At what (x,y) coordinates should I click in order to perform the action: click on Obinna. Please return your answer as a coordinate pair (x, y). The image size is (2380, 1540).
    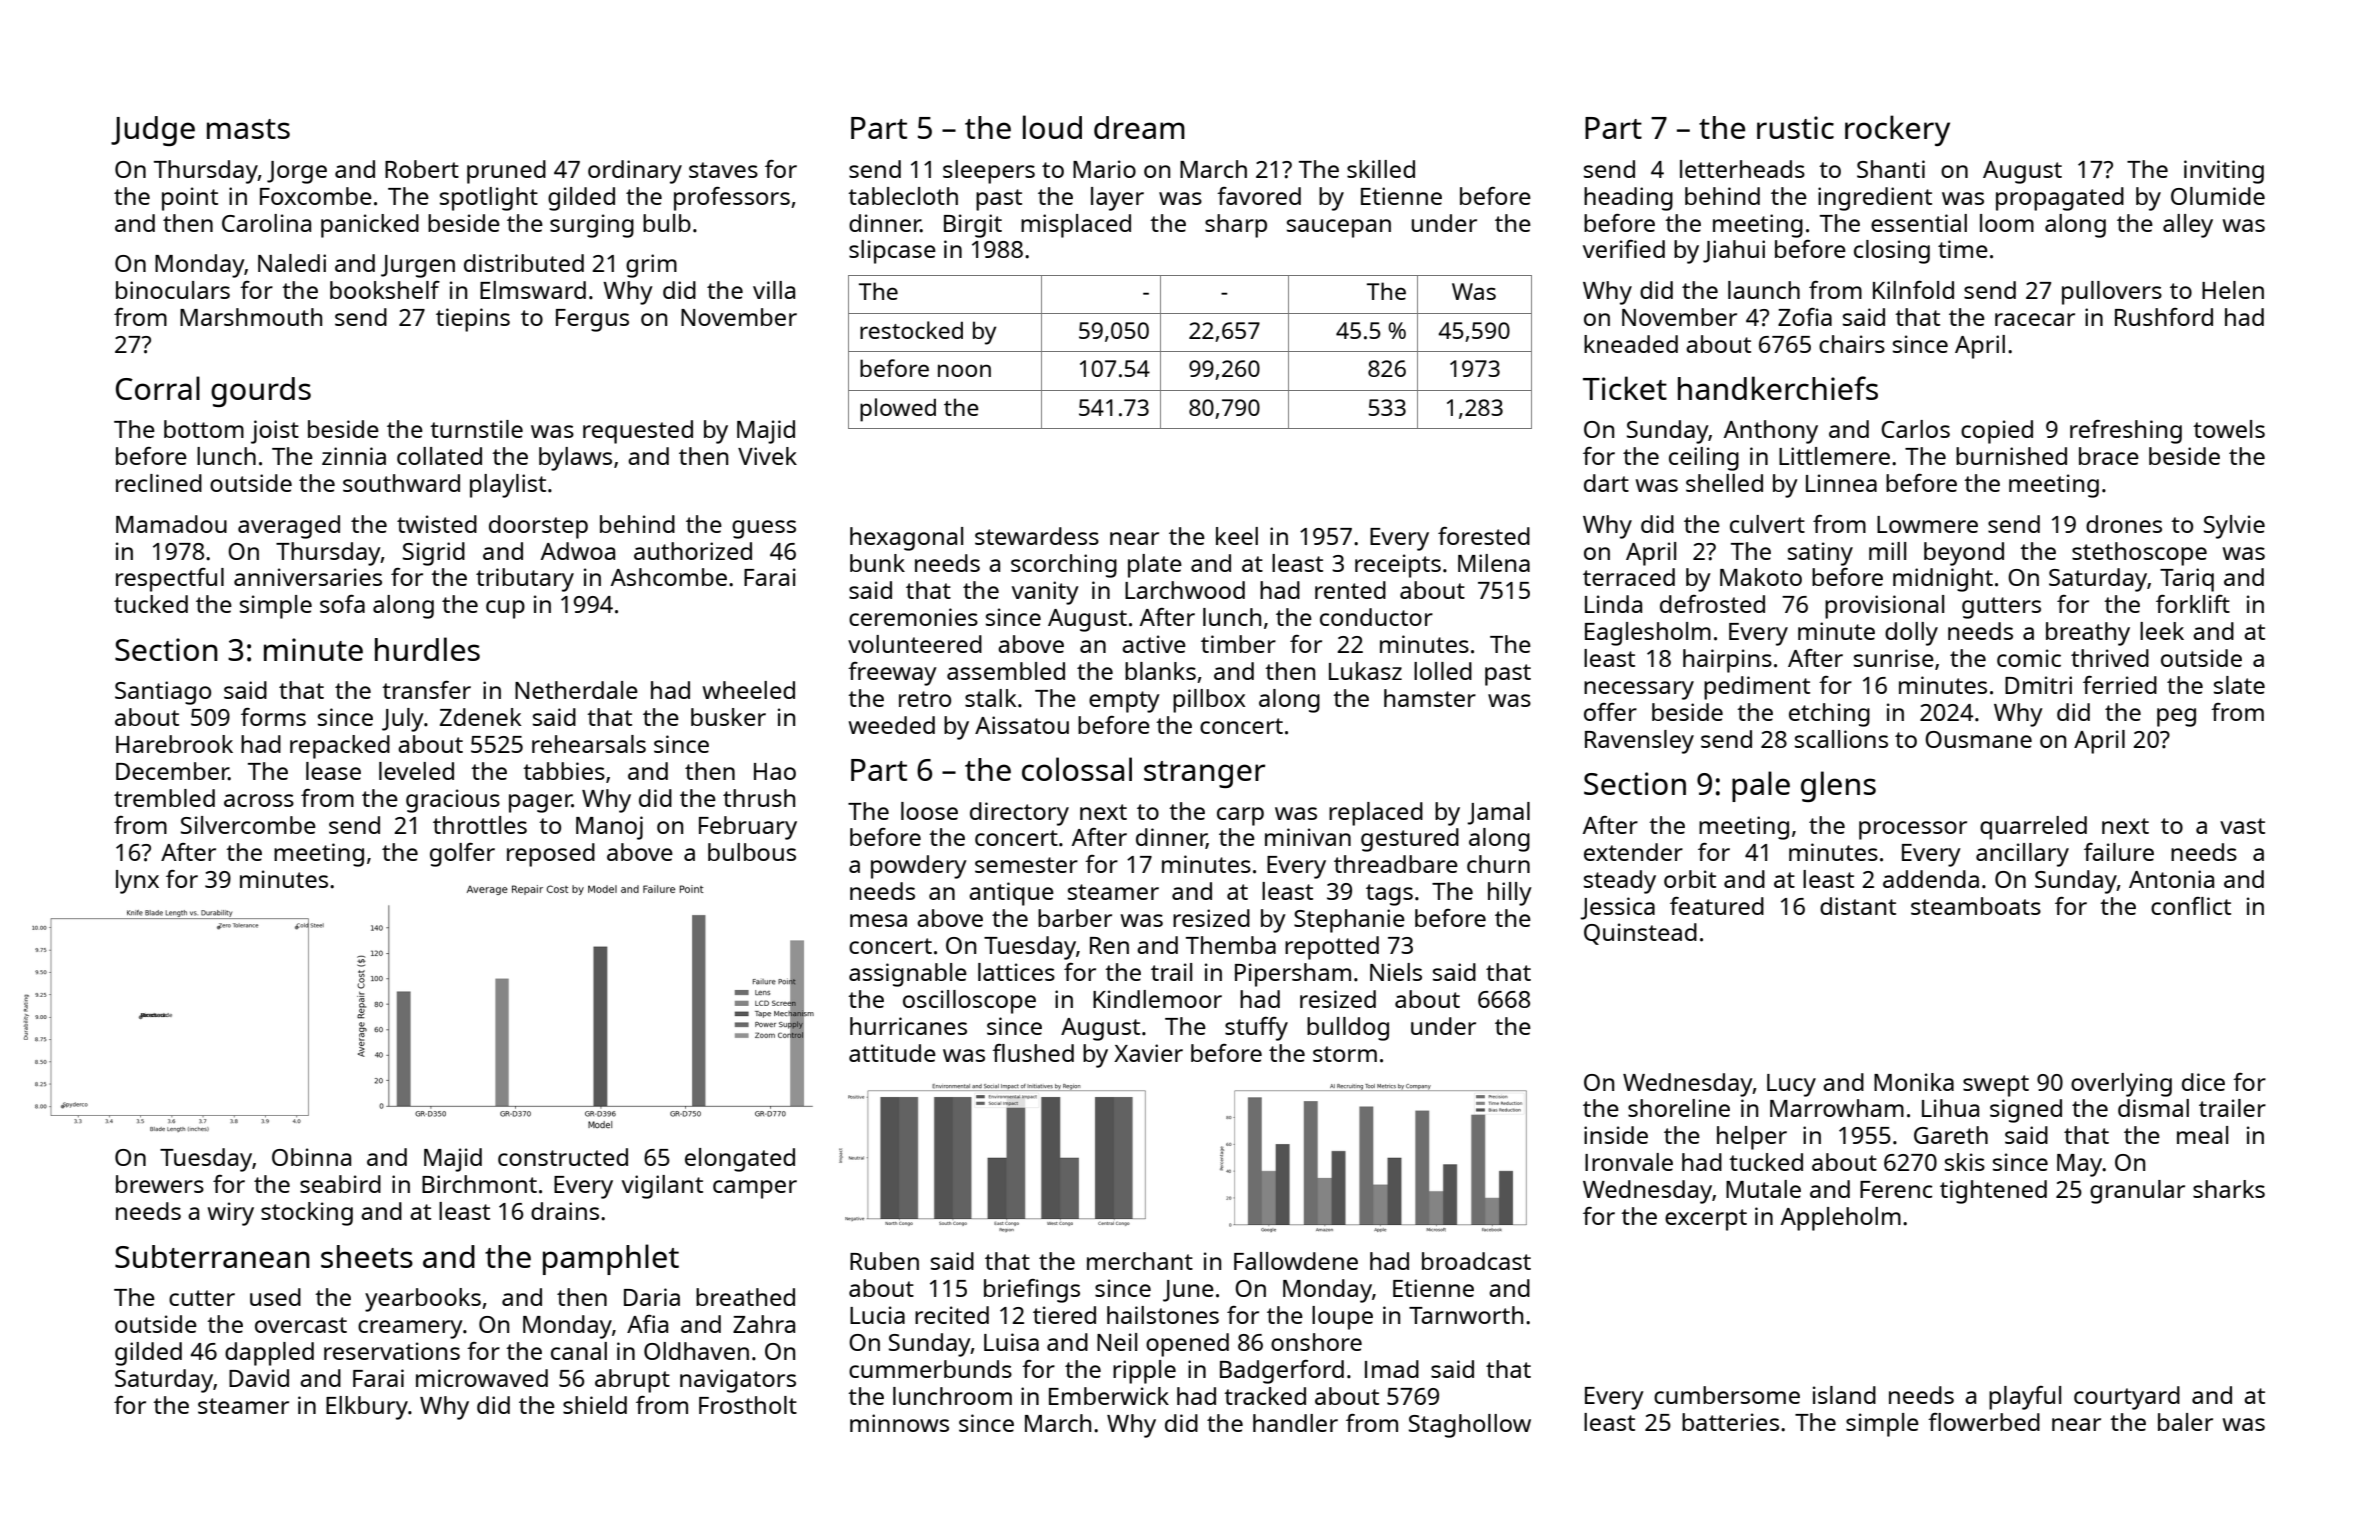
    Looking at the image, I should click on (311, 1157).
